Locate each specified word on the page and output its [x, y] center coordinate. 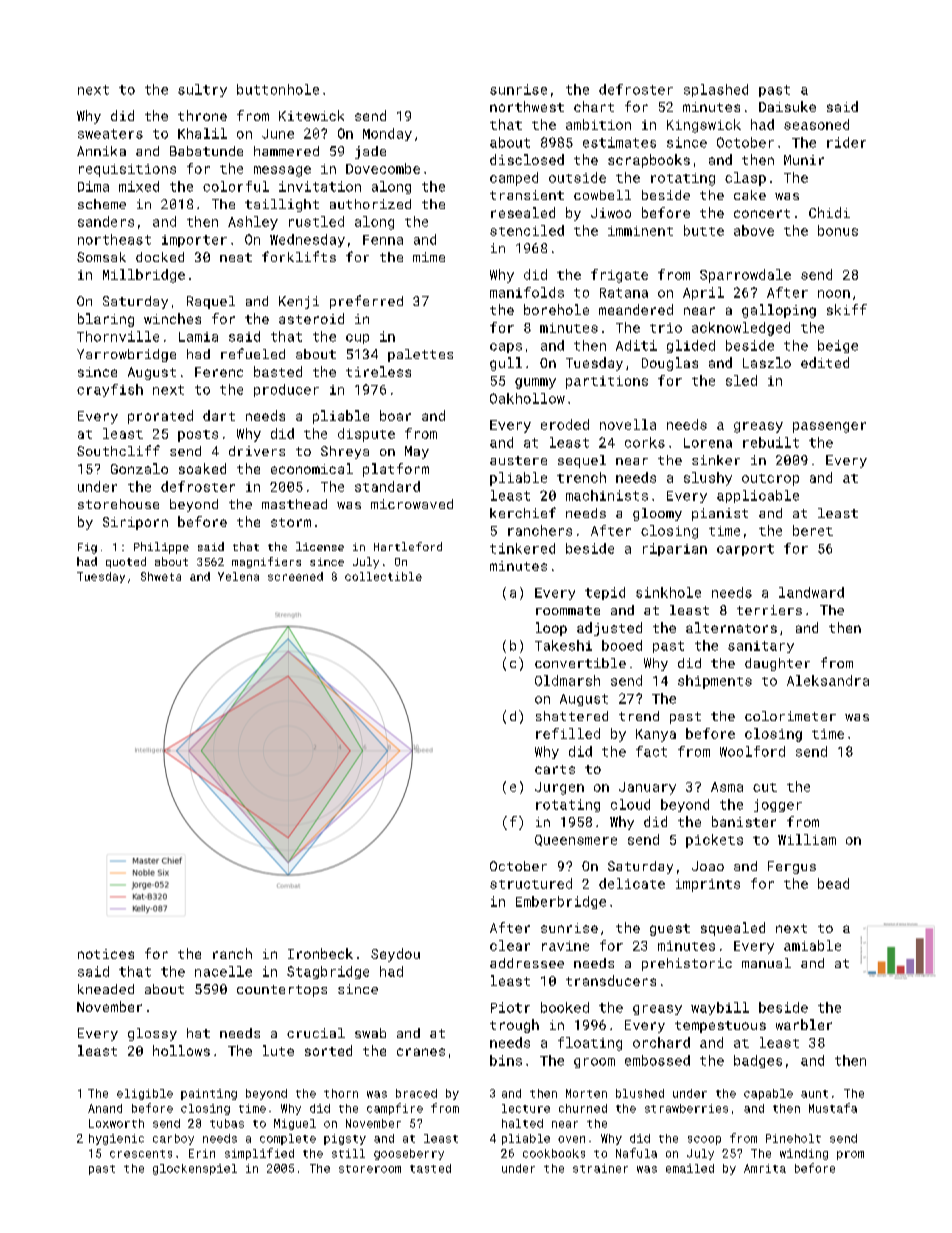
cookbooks [554, 1153]
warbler [804, 1024]
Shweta [161, 576]
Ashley [253, 223]
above [754, 230]
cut [765, 787]
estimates [619, 142]
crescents [141, 1154]
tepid [605, 593]
